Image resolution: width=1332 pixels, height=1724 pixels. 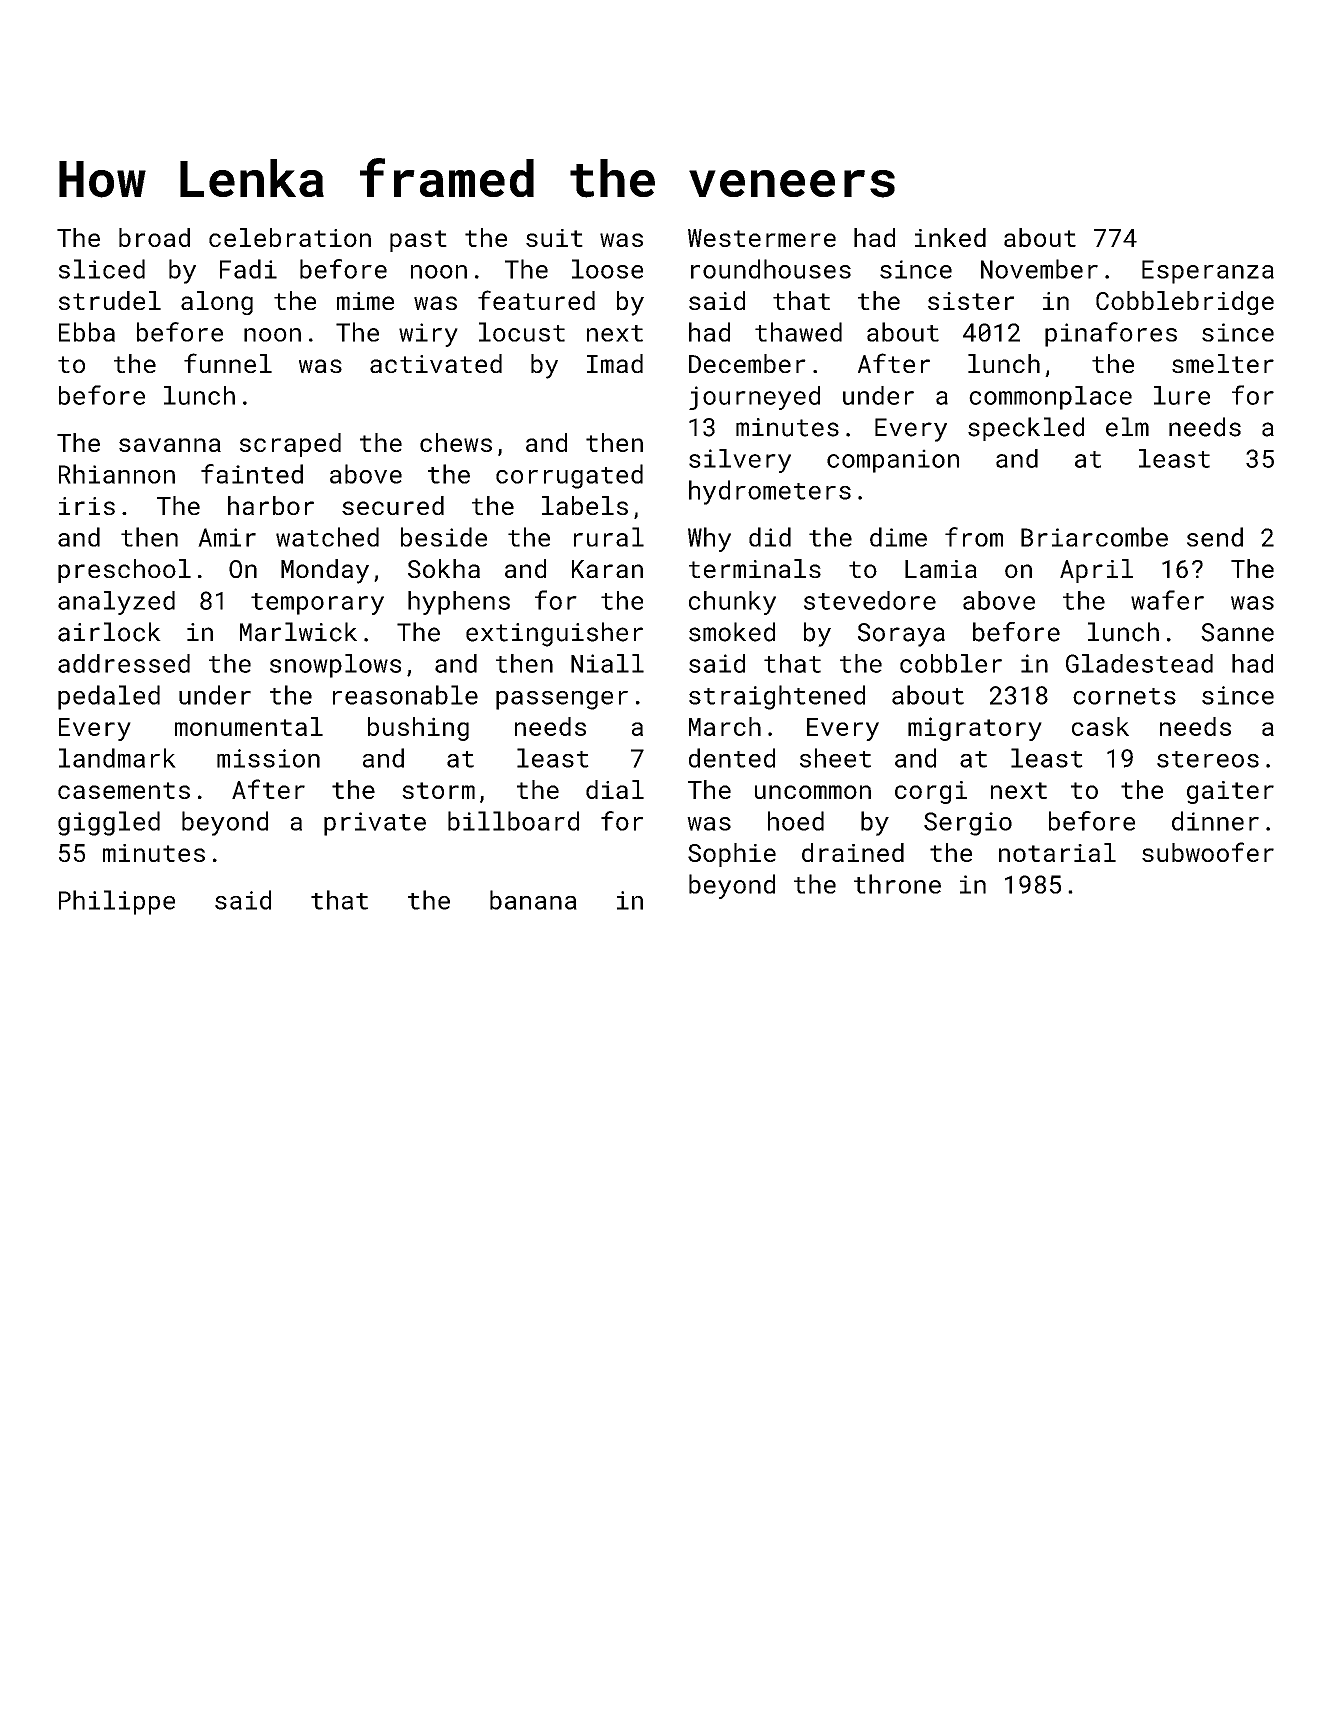 What do you see at coordinates (732, 855) in the screenshot?
I see `Sophie` at bounding box center [732, 855].
